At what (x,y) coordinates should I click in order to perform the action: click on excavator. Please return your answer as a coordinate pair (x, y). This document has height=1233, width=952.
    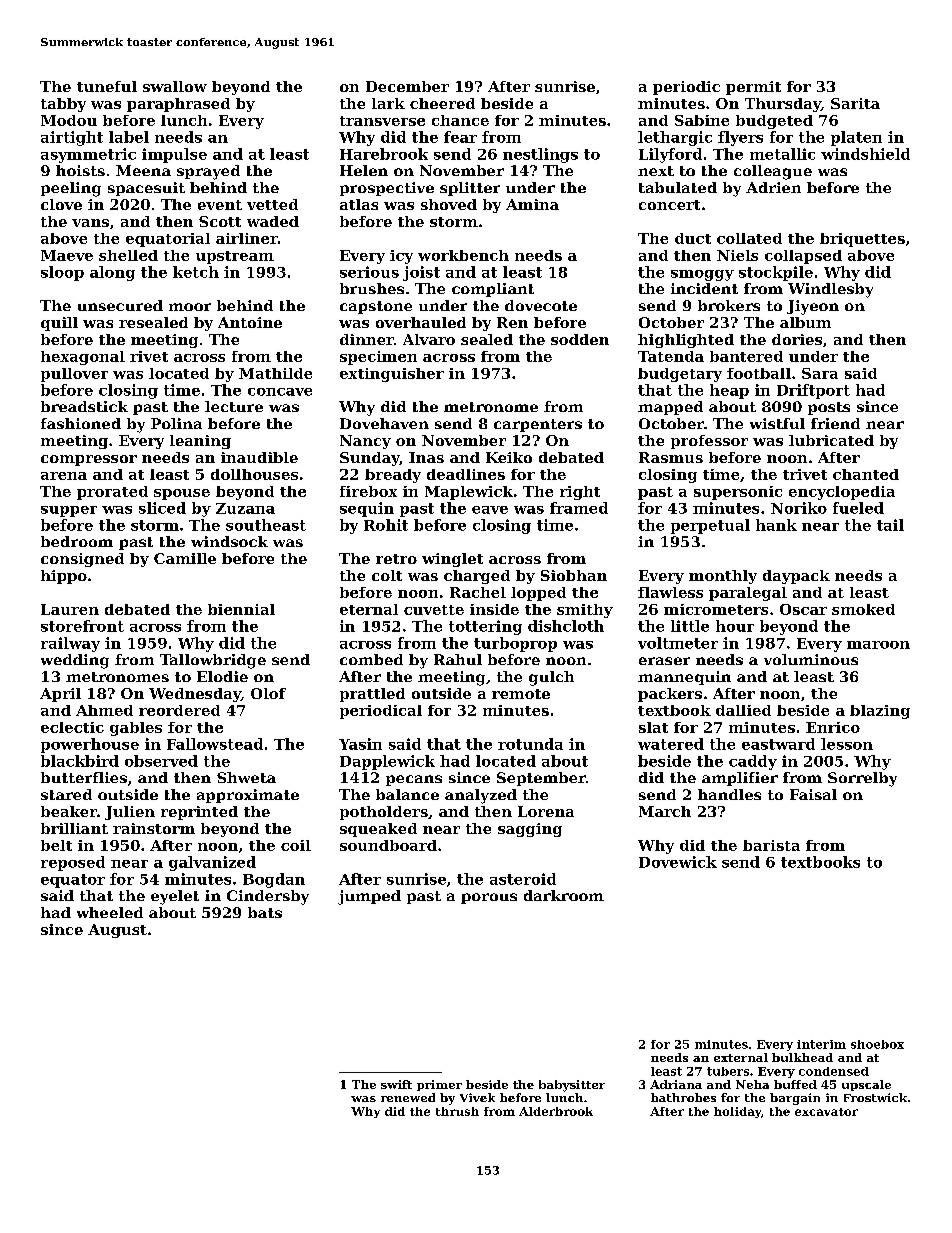
    Looking at the image, I should click on (826, 1112).
